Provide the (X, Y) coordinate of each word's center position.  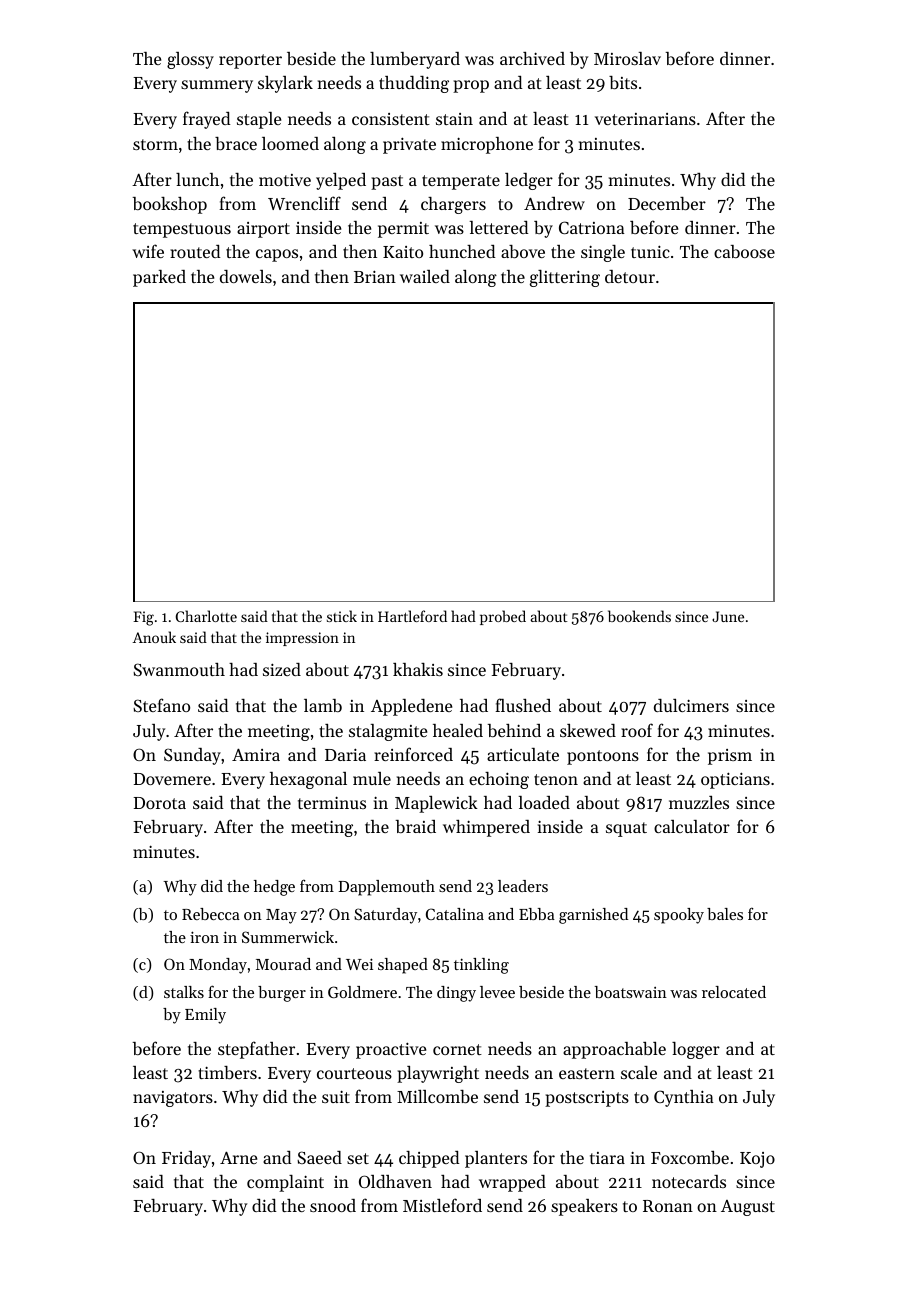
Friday (186, 1159)
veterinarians (645, 119)
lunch (197, 179)
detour (630, 276)
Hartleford (412, 616)
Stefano (161, 705)
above (523, 251)
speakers (584, 1207)
